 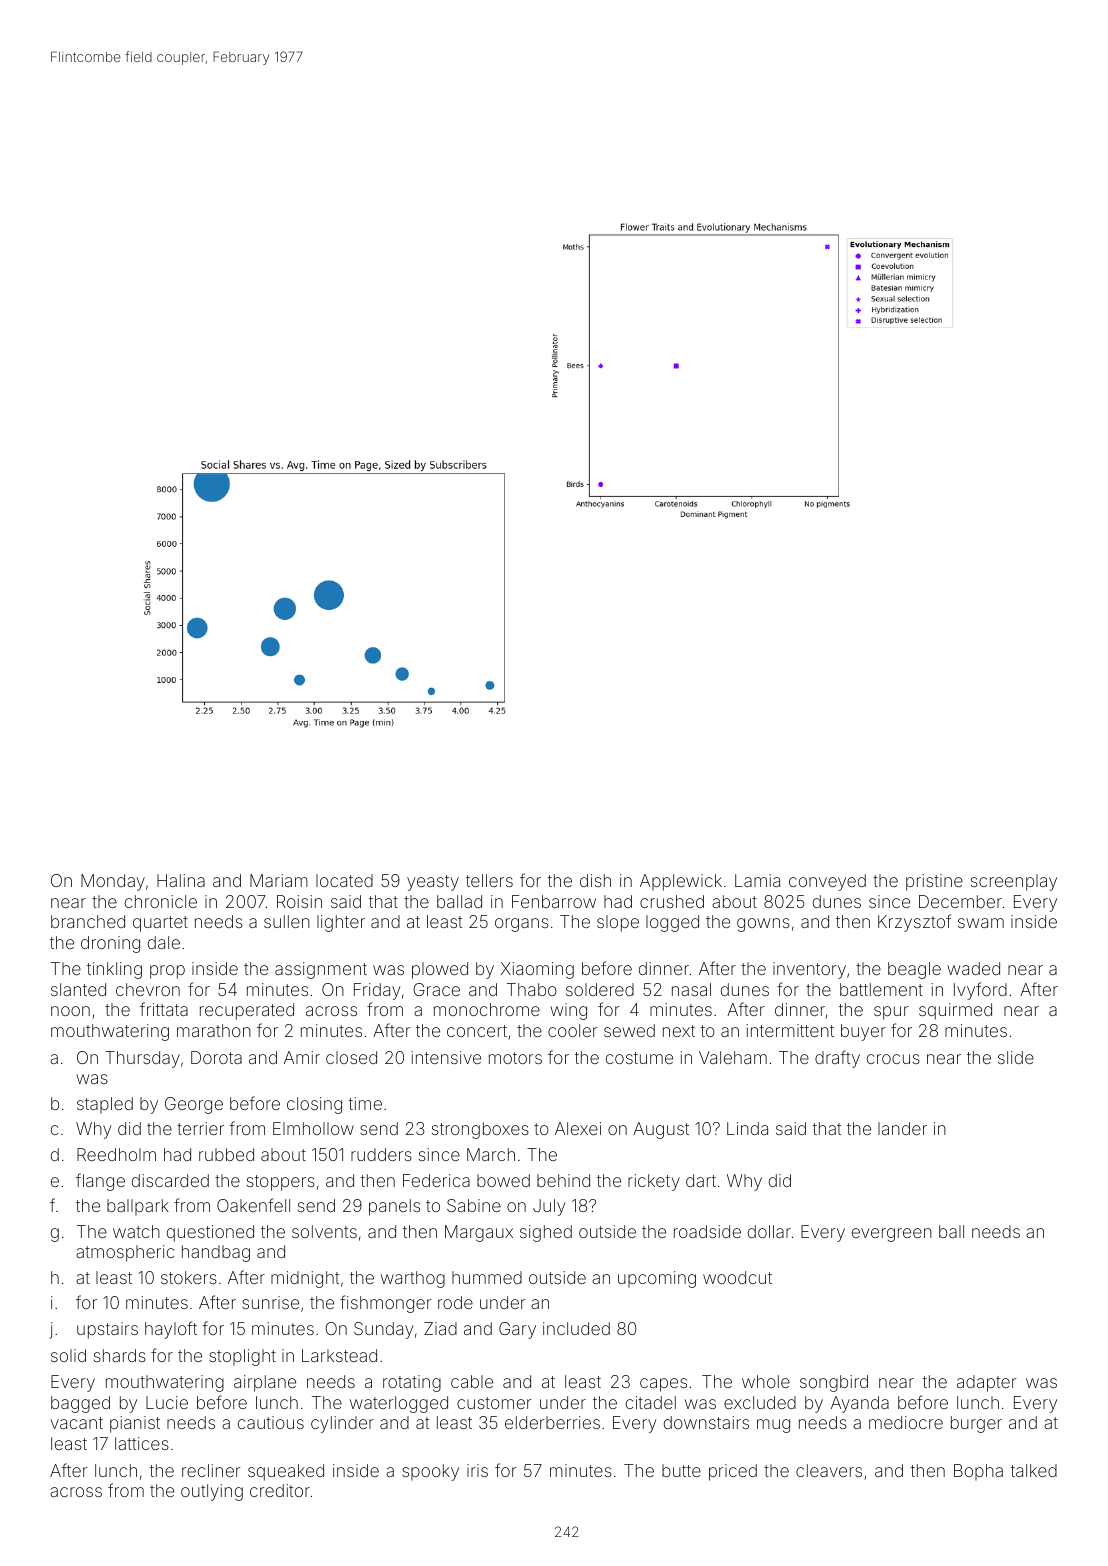 What do you see at coordinates (914, 970) in the page?
I see `beagle` at bounding box center [914, 970].
